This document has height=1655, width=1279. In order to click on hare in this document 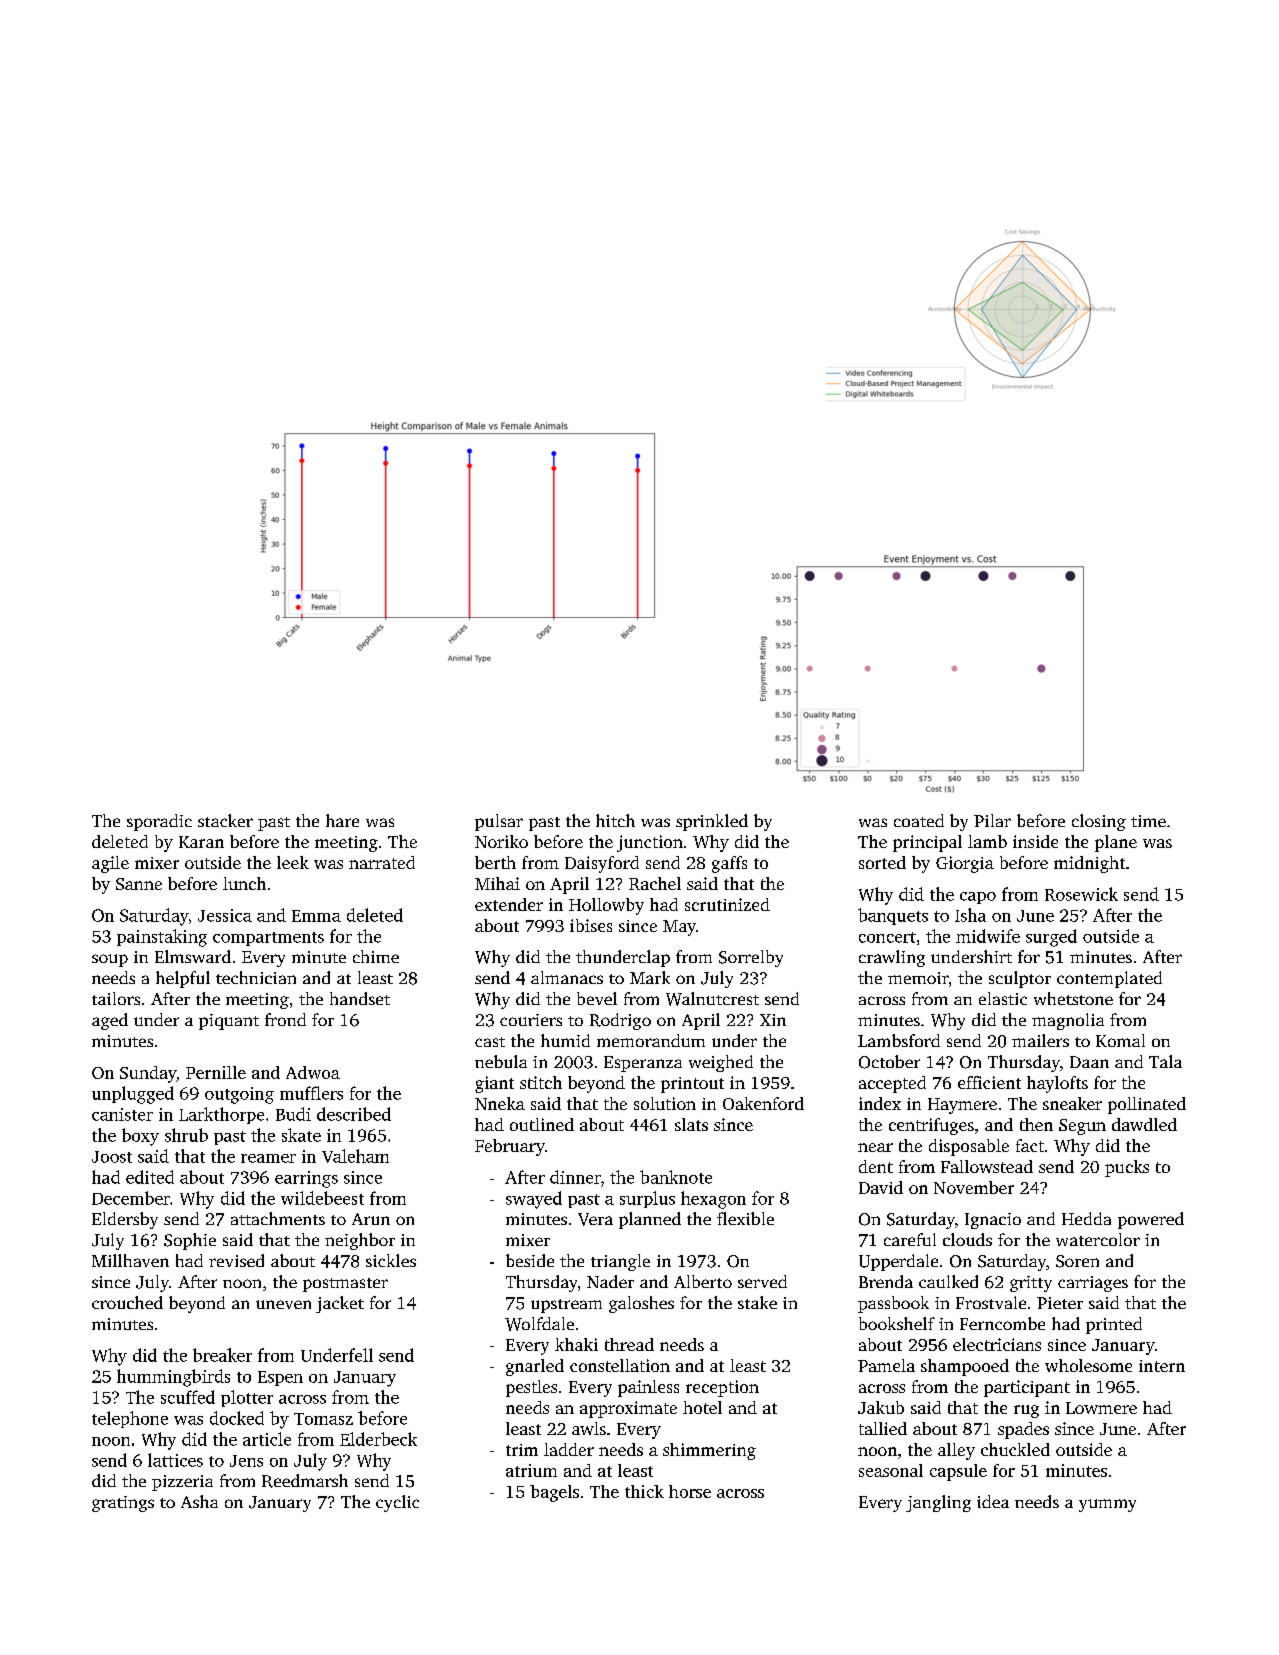, I will do `click(342, 820)`.
